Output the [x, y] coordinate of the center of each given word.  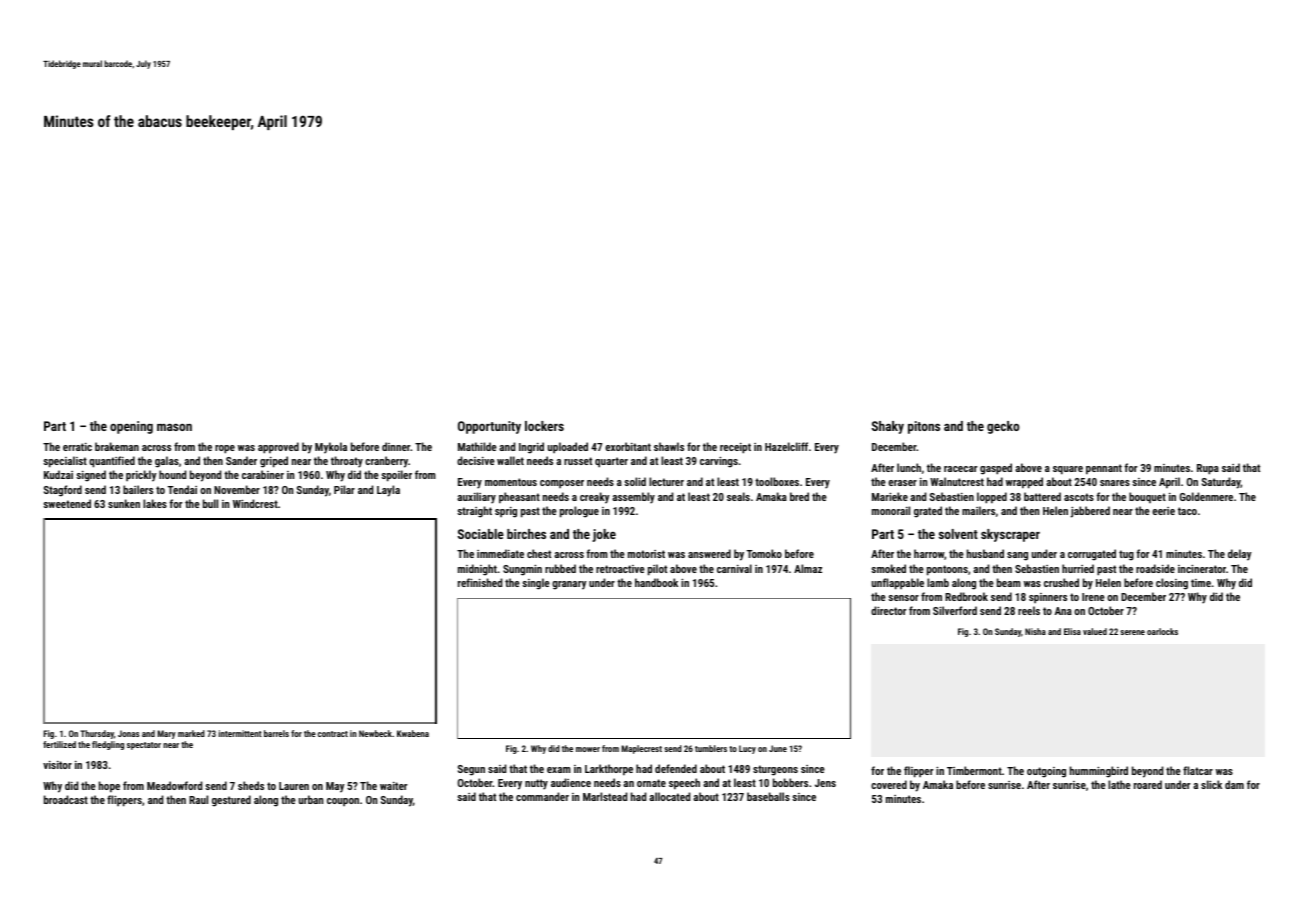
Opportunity [489, 427]
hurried [1078, 568]
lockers [544, 426]
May [335, 787]
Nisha [1035, 631]
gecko [1003, 427]
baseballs [768, 796]
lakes [155, 503]
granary [569, 585]
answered [709, 553]
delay [1240, 555]
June [778, 748]
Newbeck [375, 733]
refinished [480, 582]
